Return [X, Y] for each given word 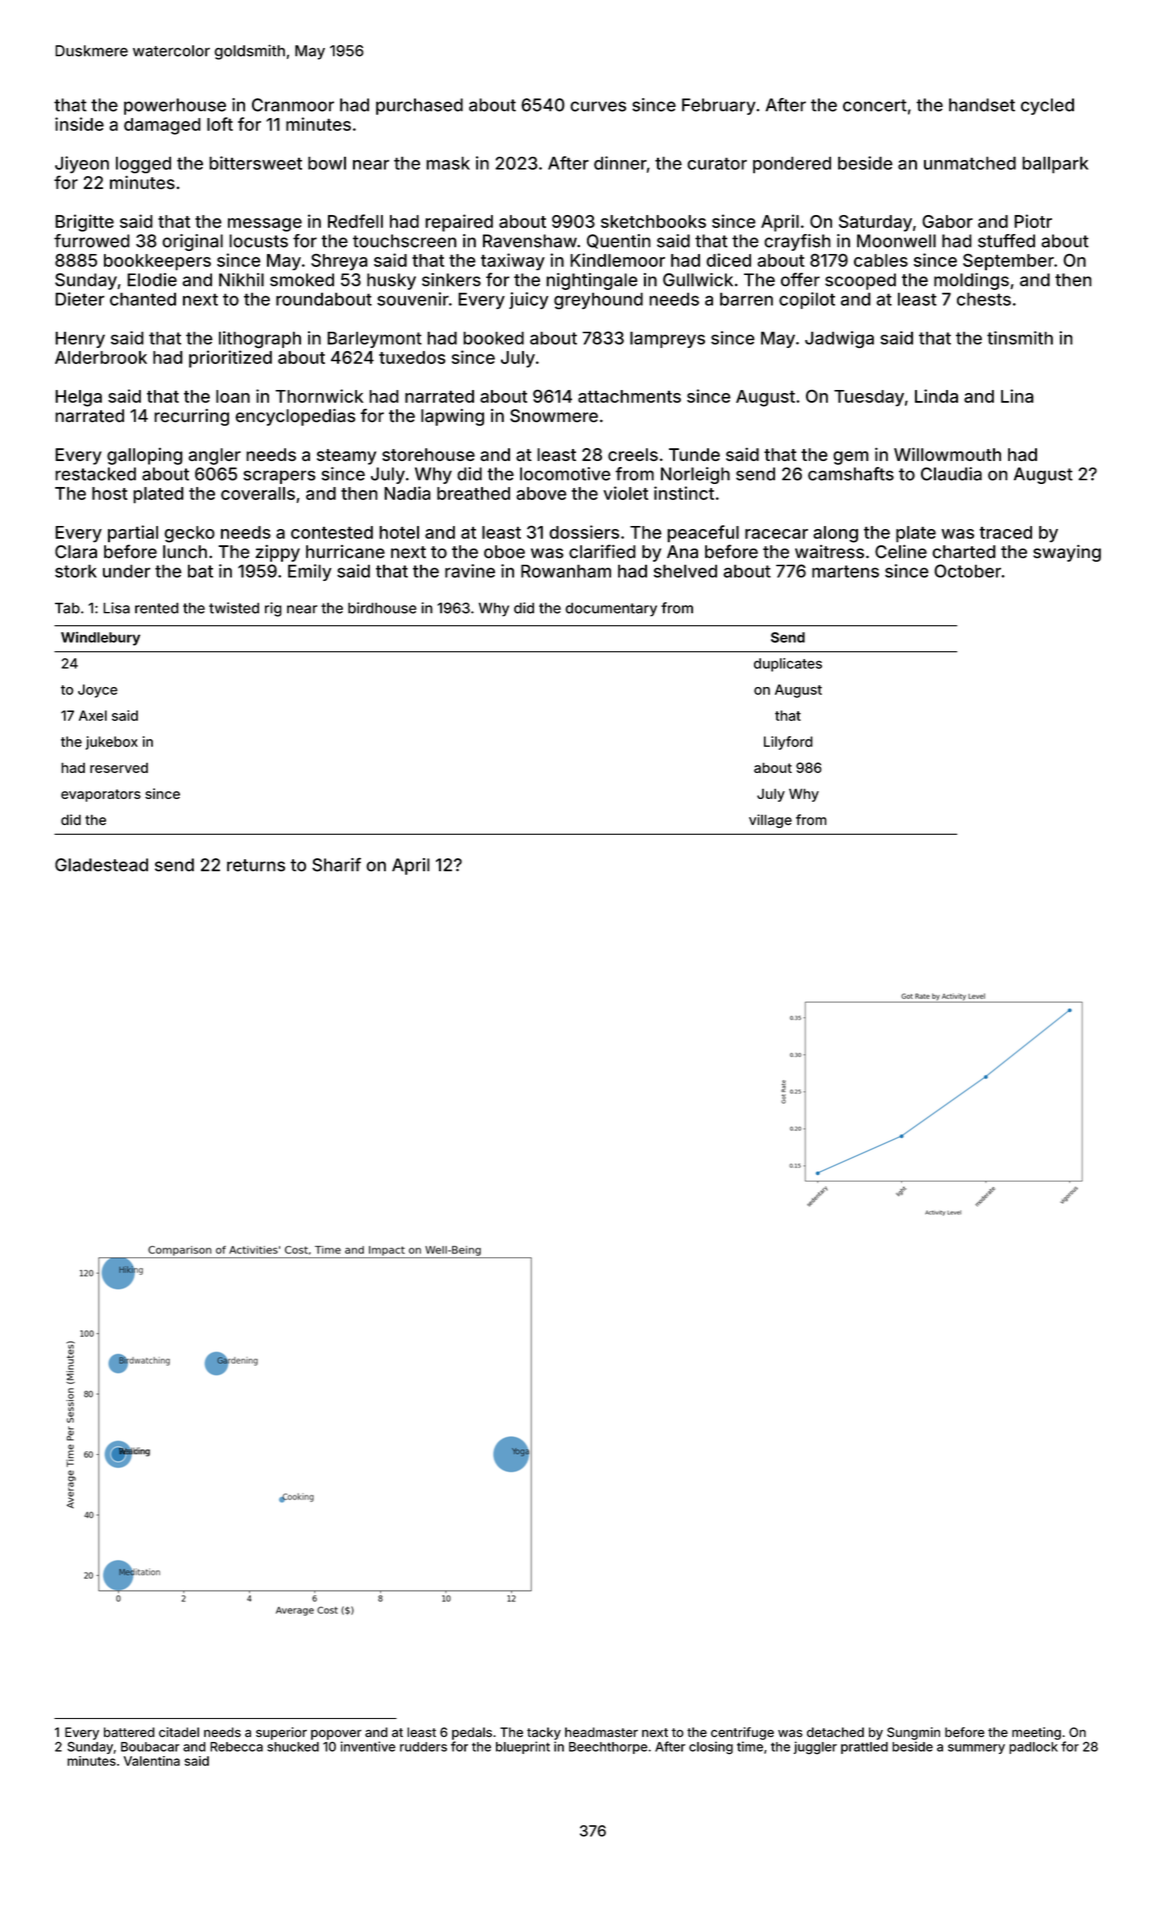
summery [976, 1749]
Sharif [336, 865]
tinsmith [1020, 338]
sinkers [451, 280]
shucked [293, 1747]
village [770, 821]
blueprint [523, 1747]
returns [256, 865]
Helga [78, 398]
